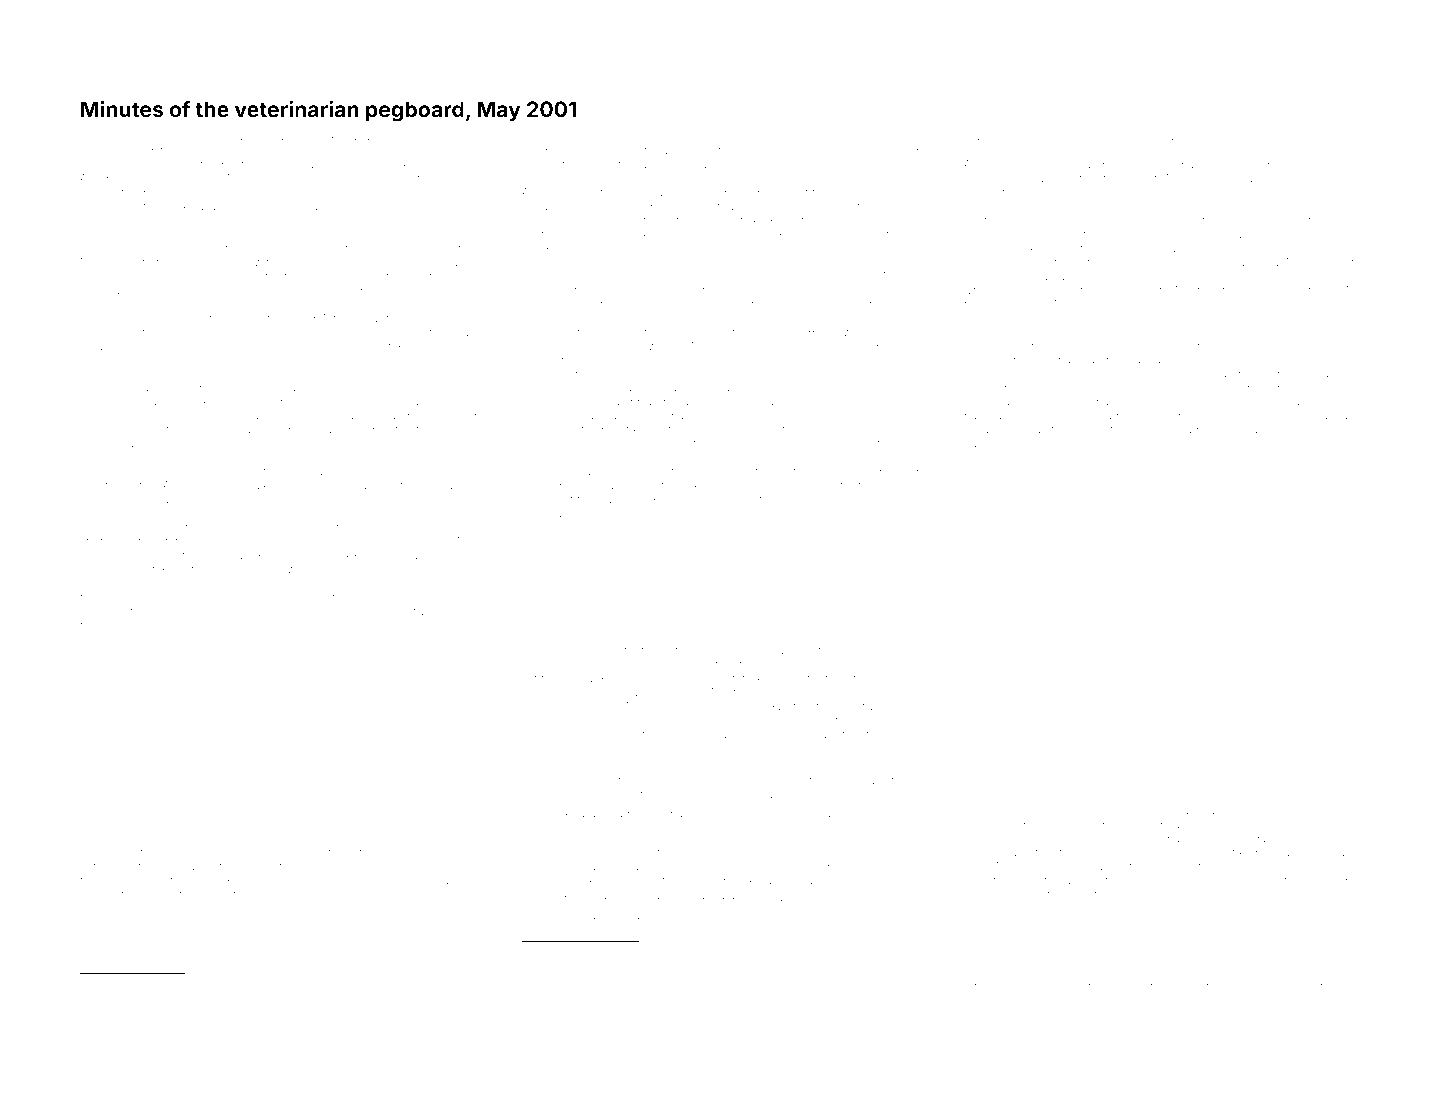 This image has height=1113, width=1441. I want to click on humid, so click(294, 248).
